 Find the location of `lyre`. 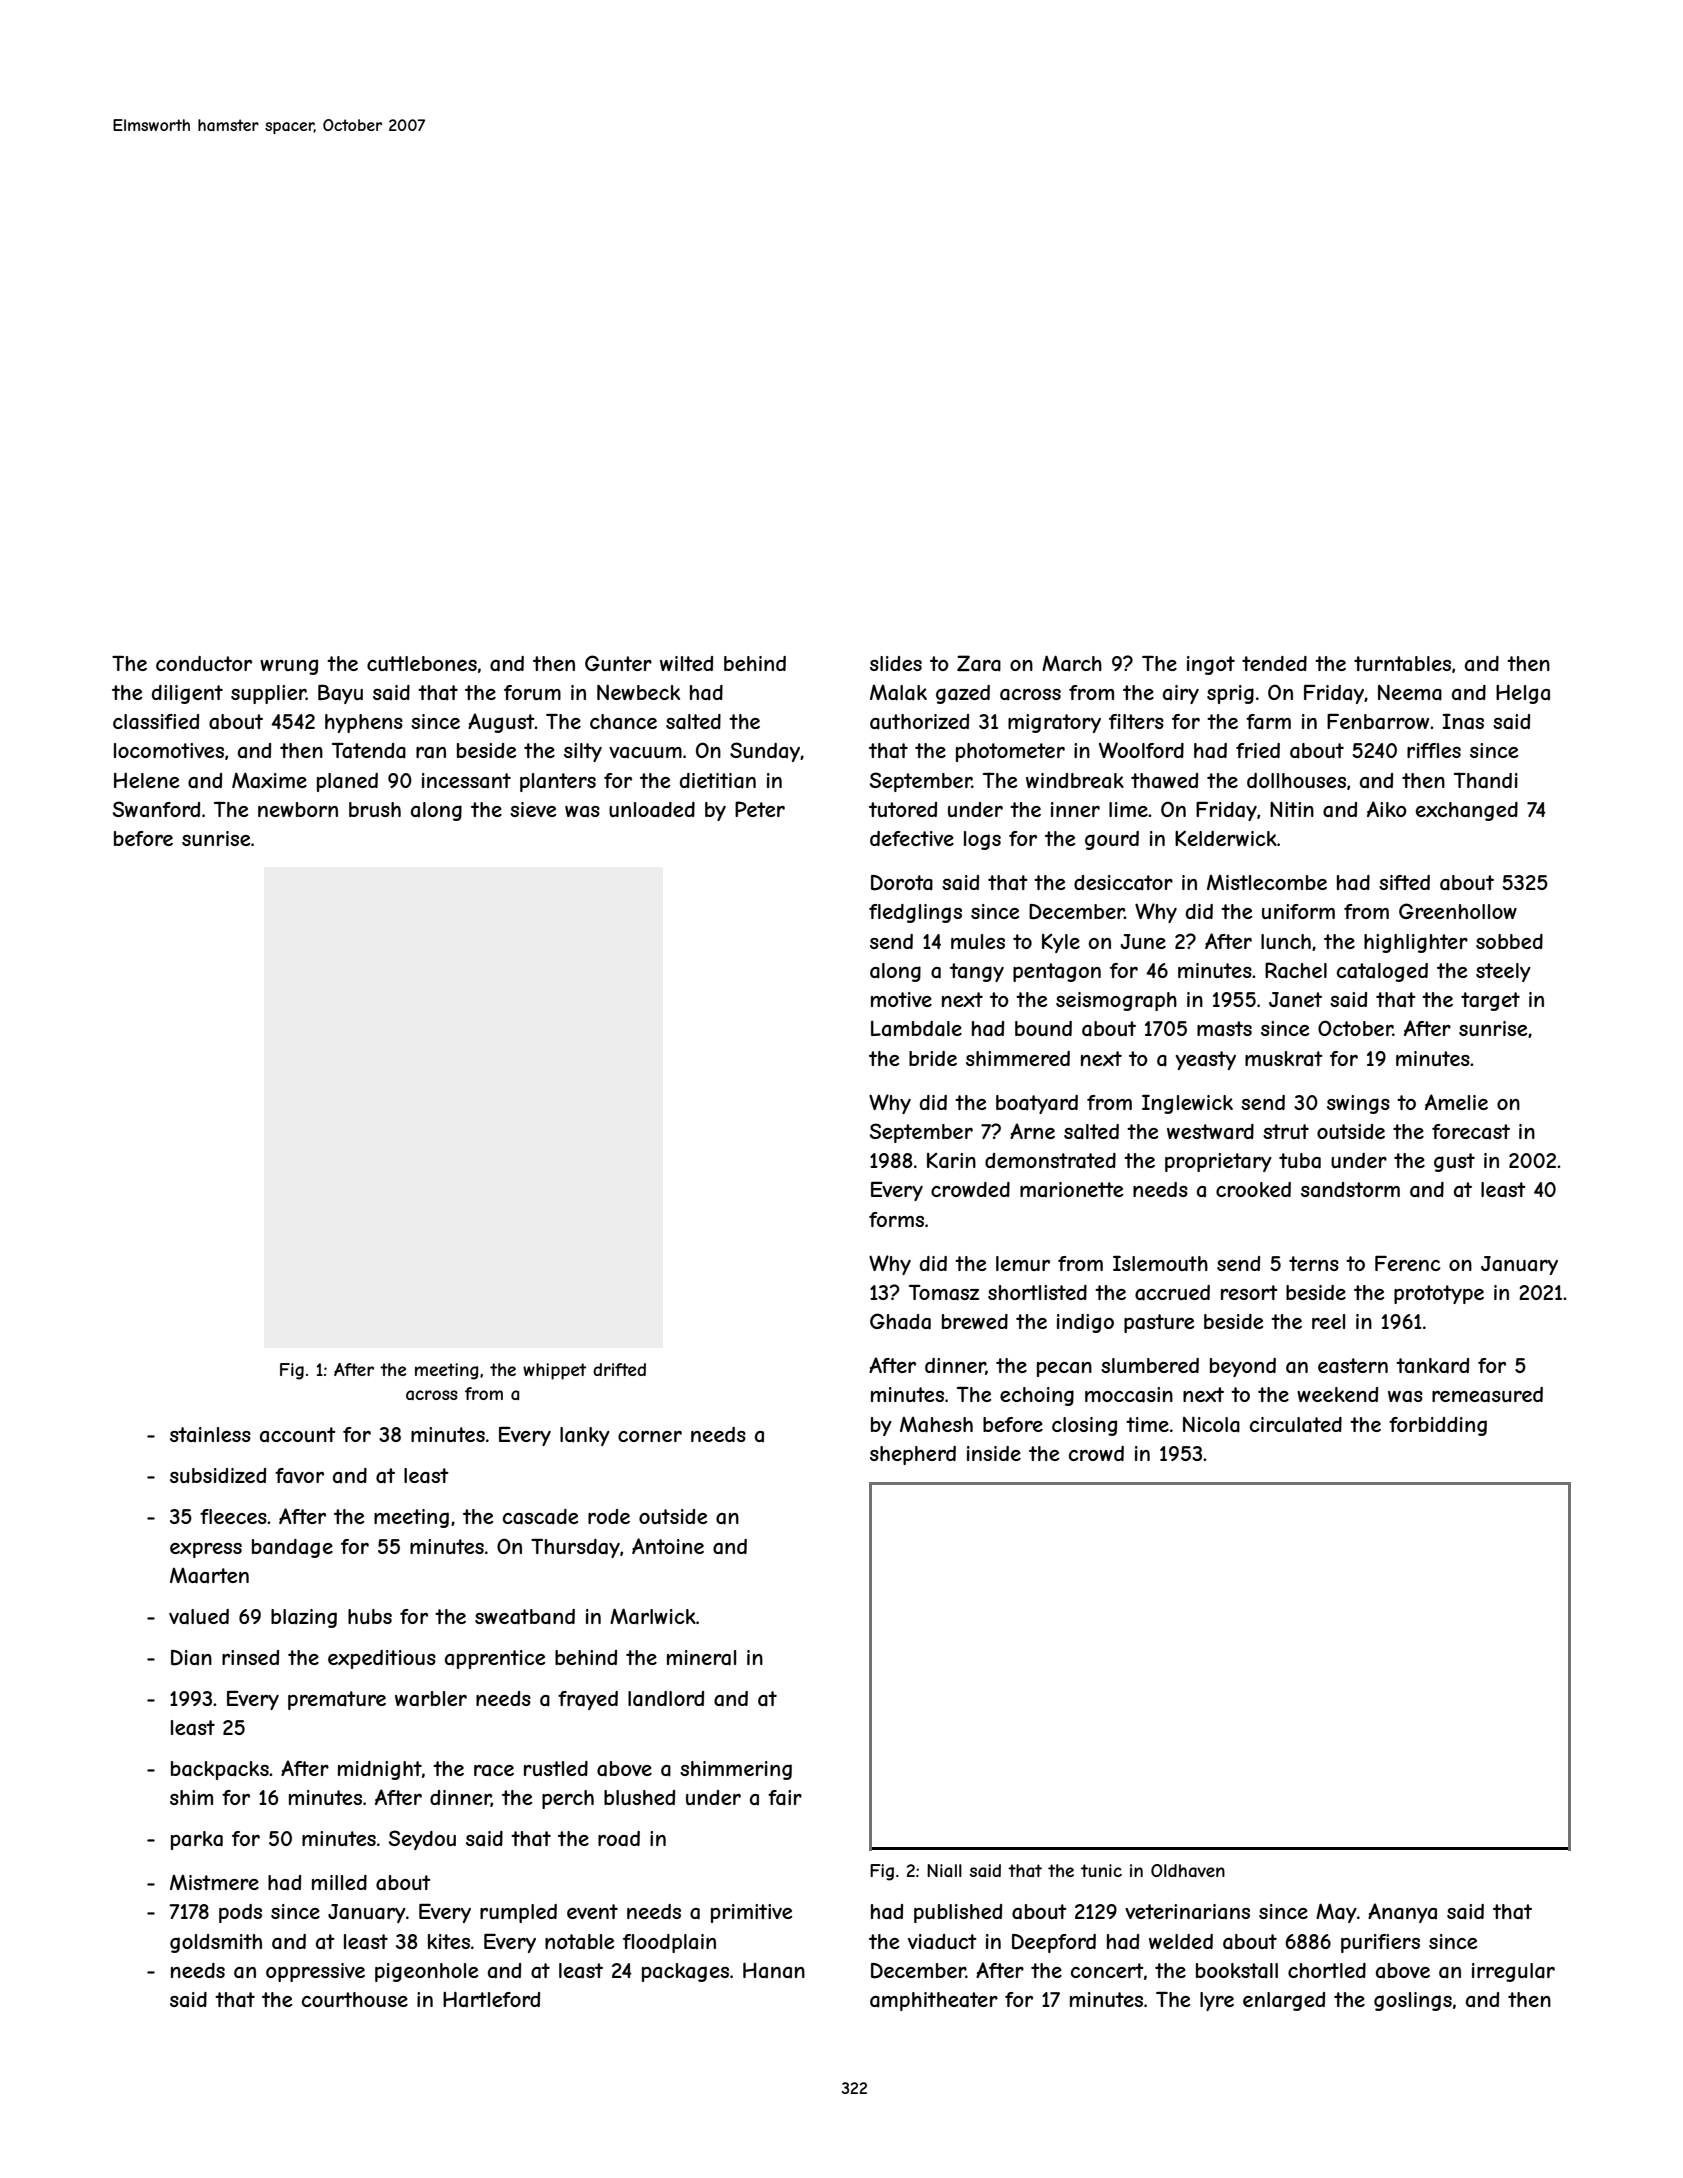

lyre is located at coordinates (1217, 2001).
